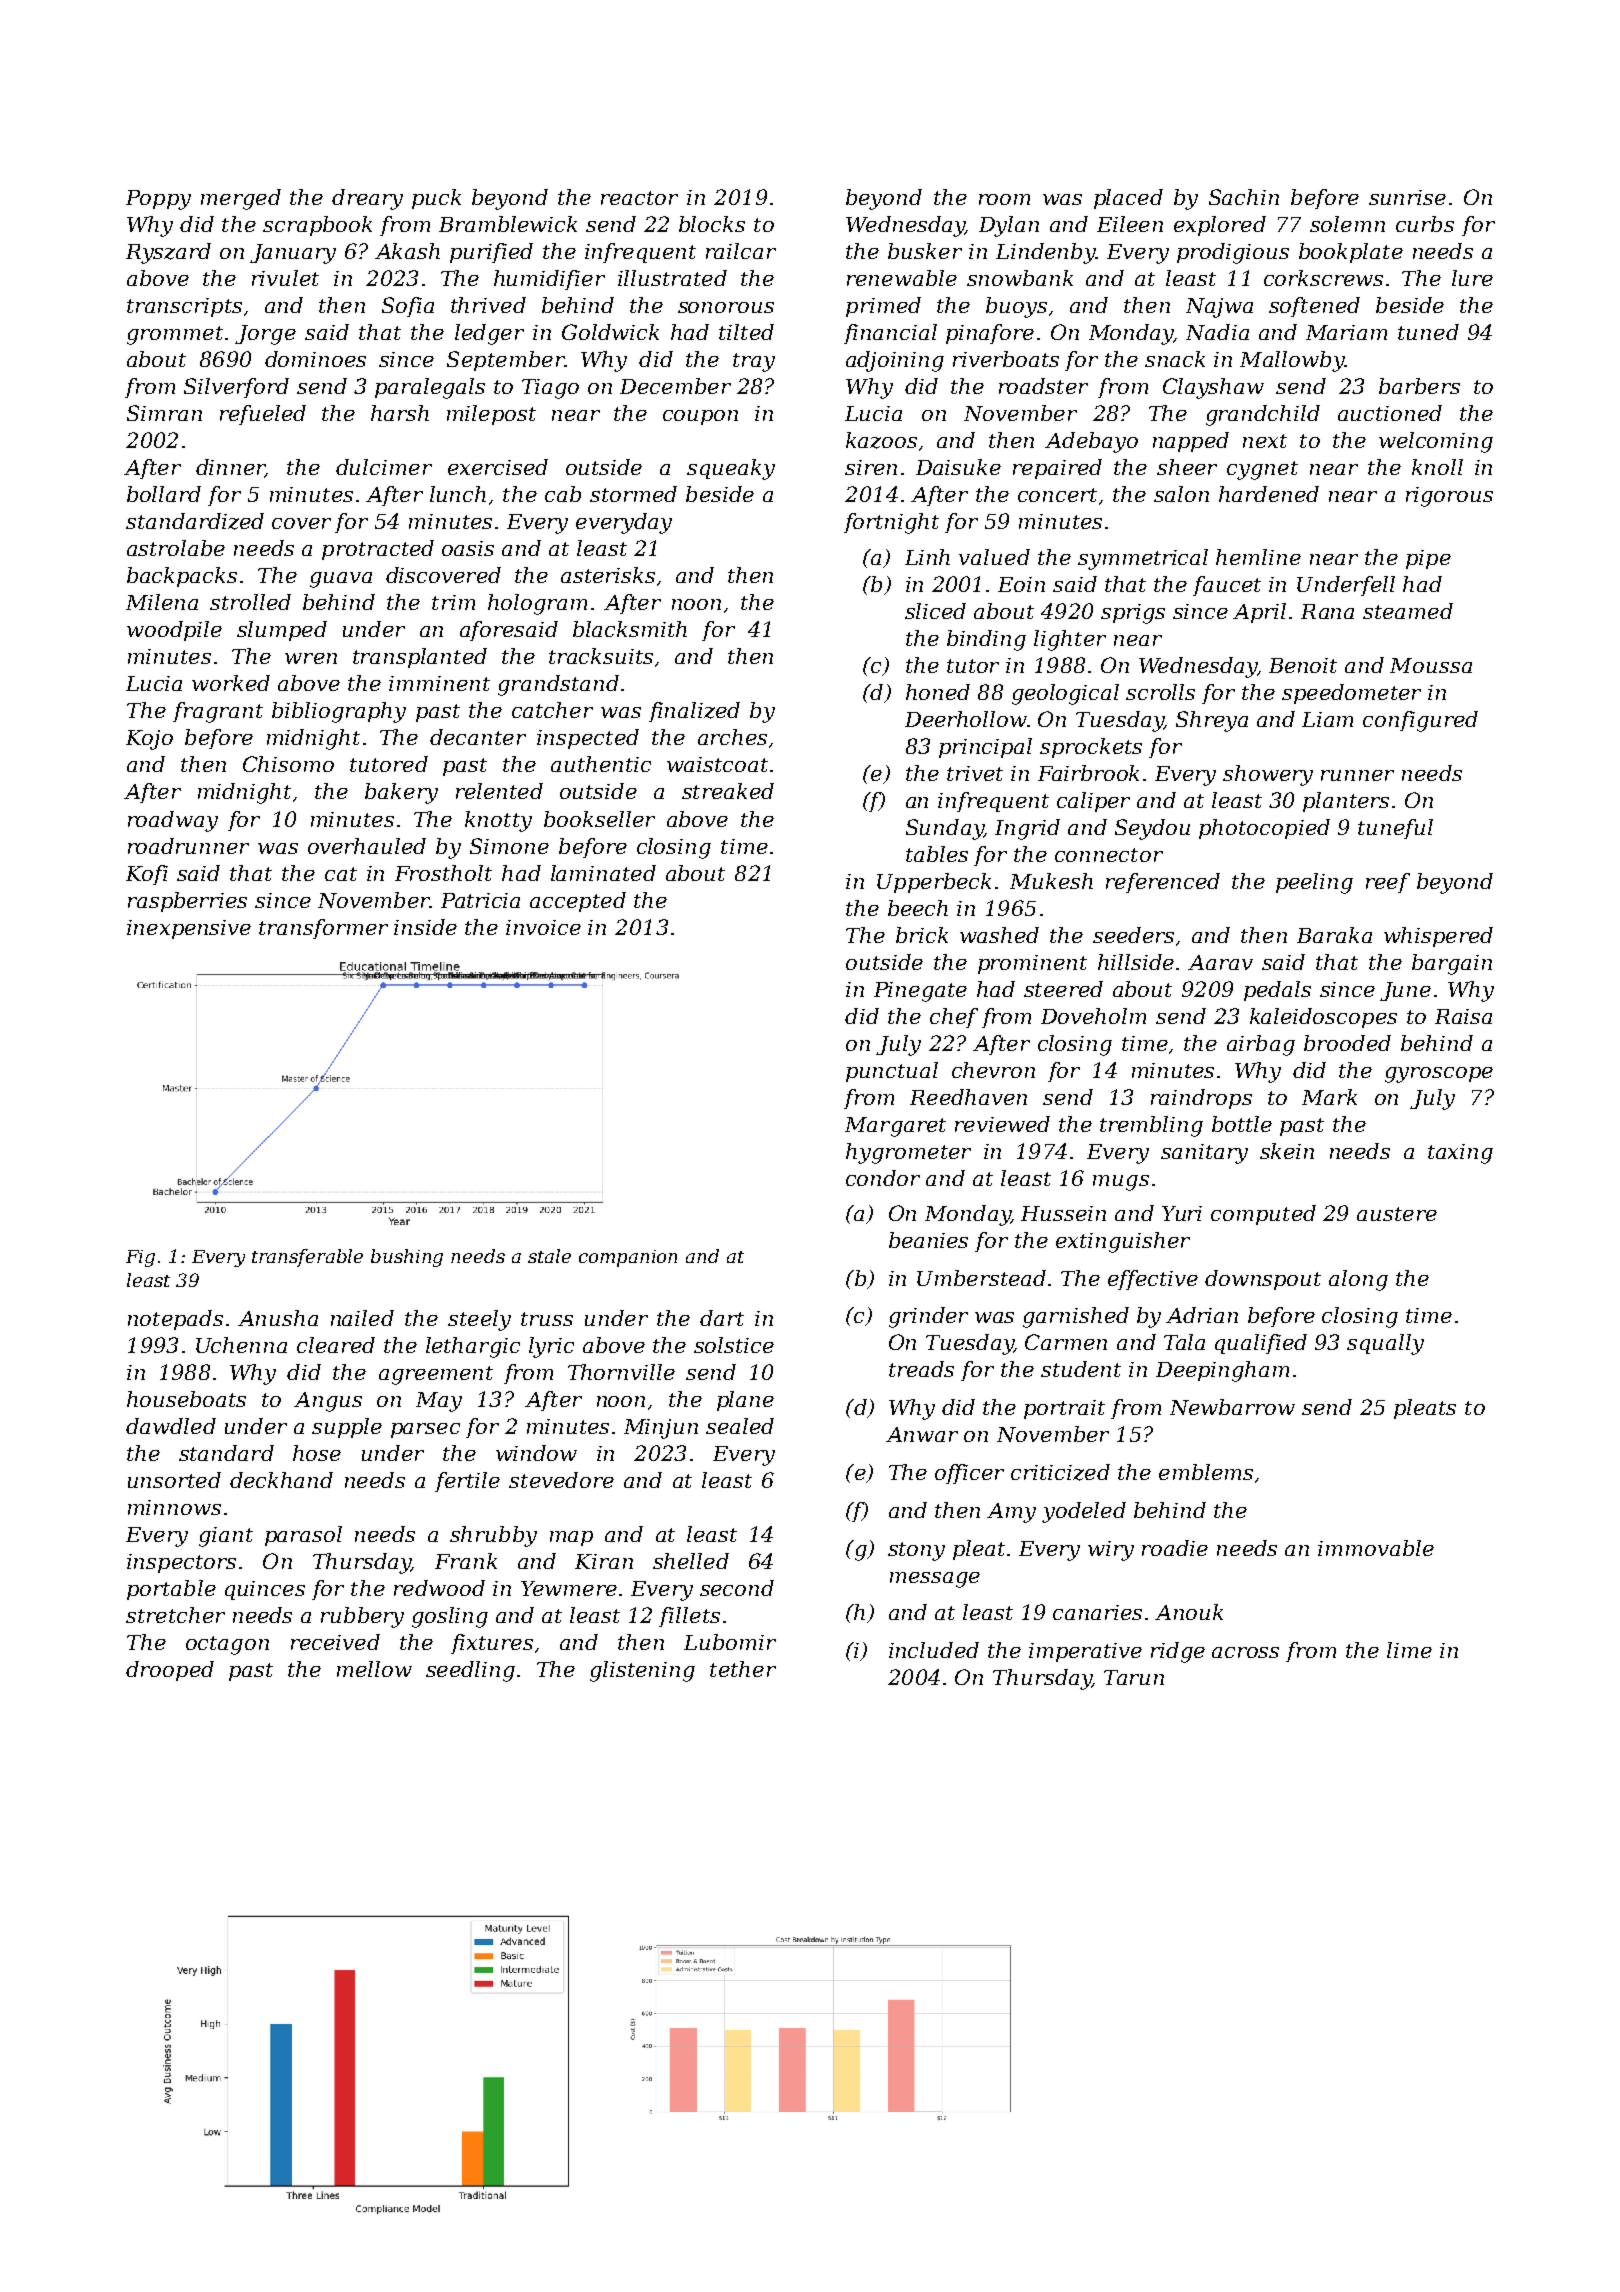 The width and height of the document is (1620, 2292). I want to click on drooped, so click(170, 1671).
